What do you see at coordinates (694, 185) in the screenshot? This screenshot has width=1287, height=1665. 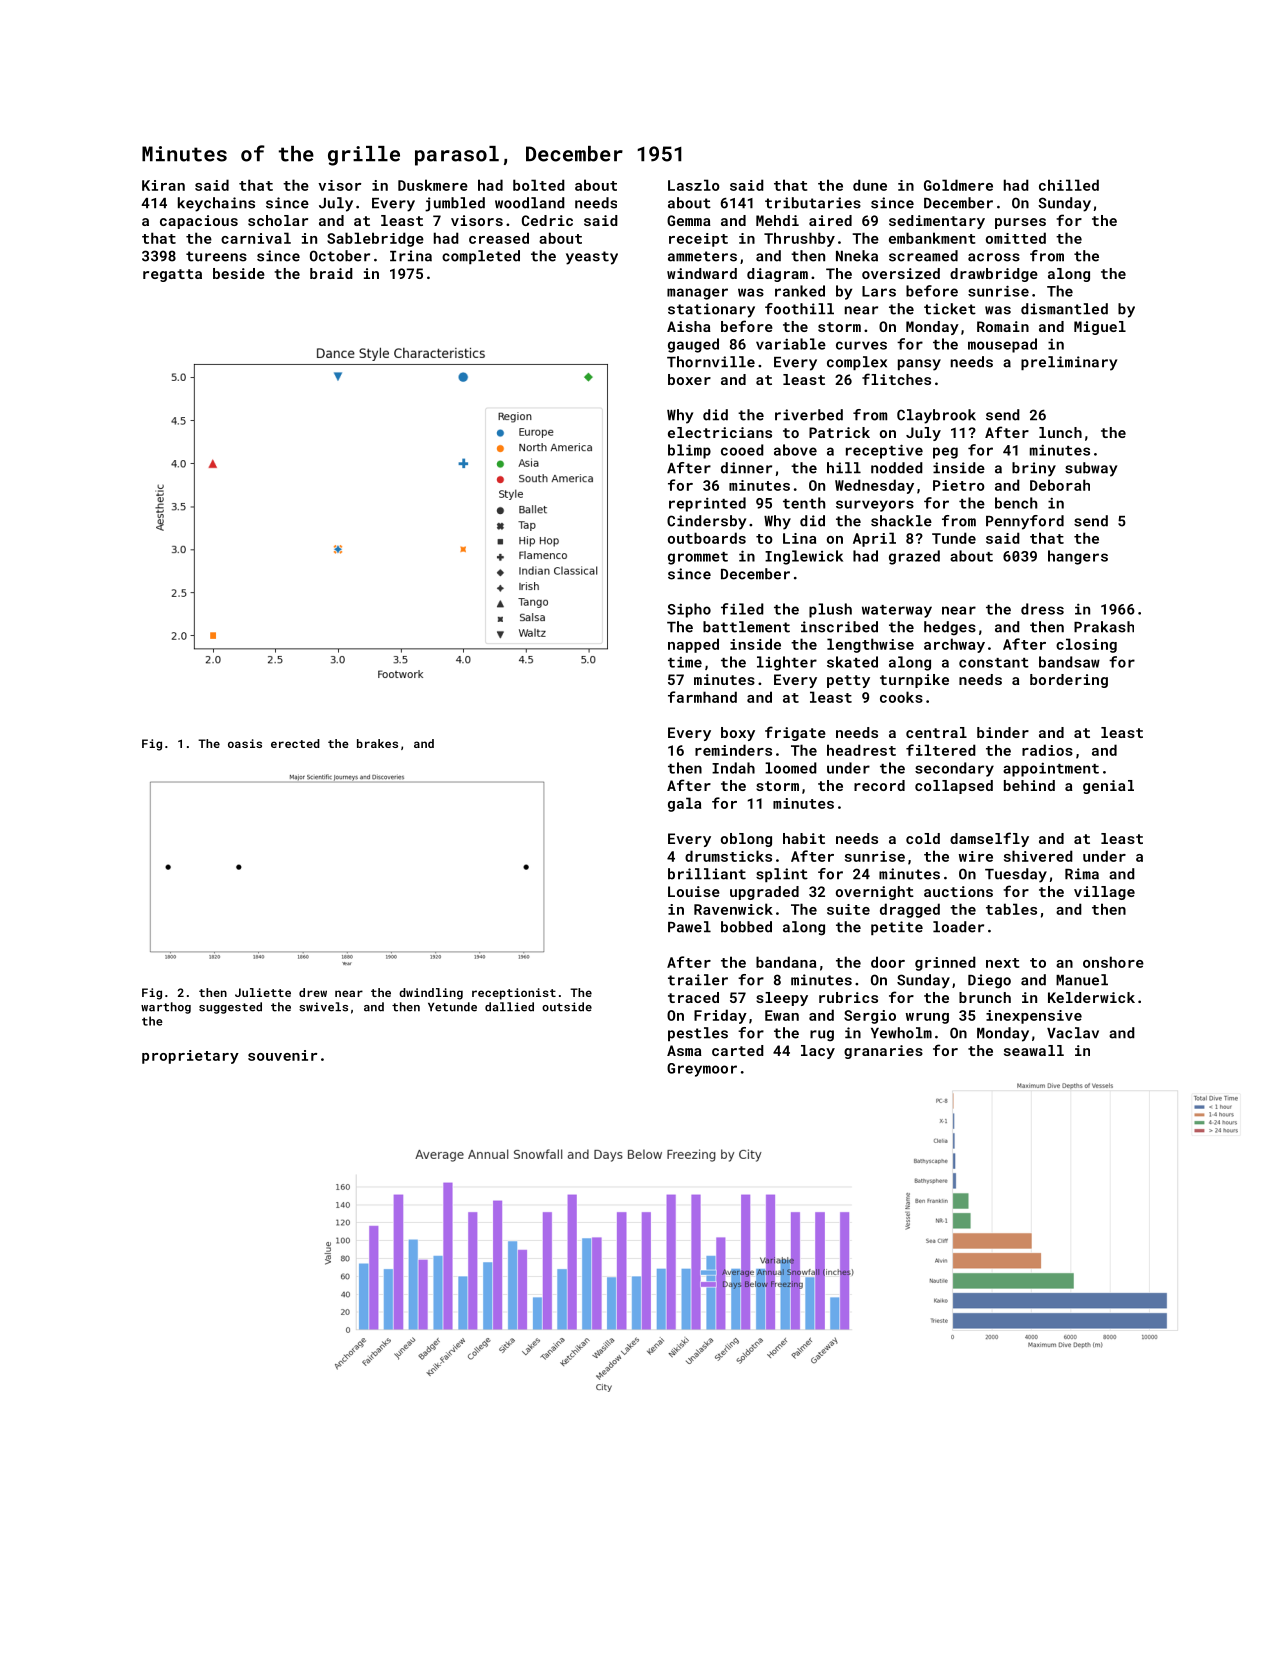 I see `Laszlo` at bounding box center [694, 185].
